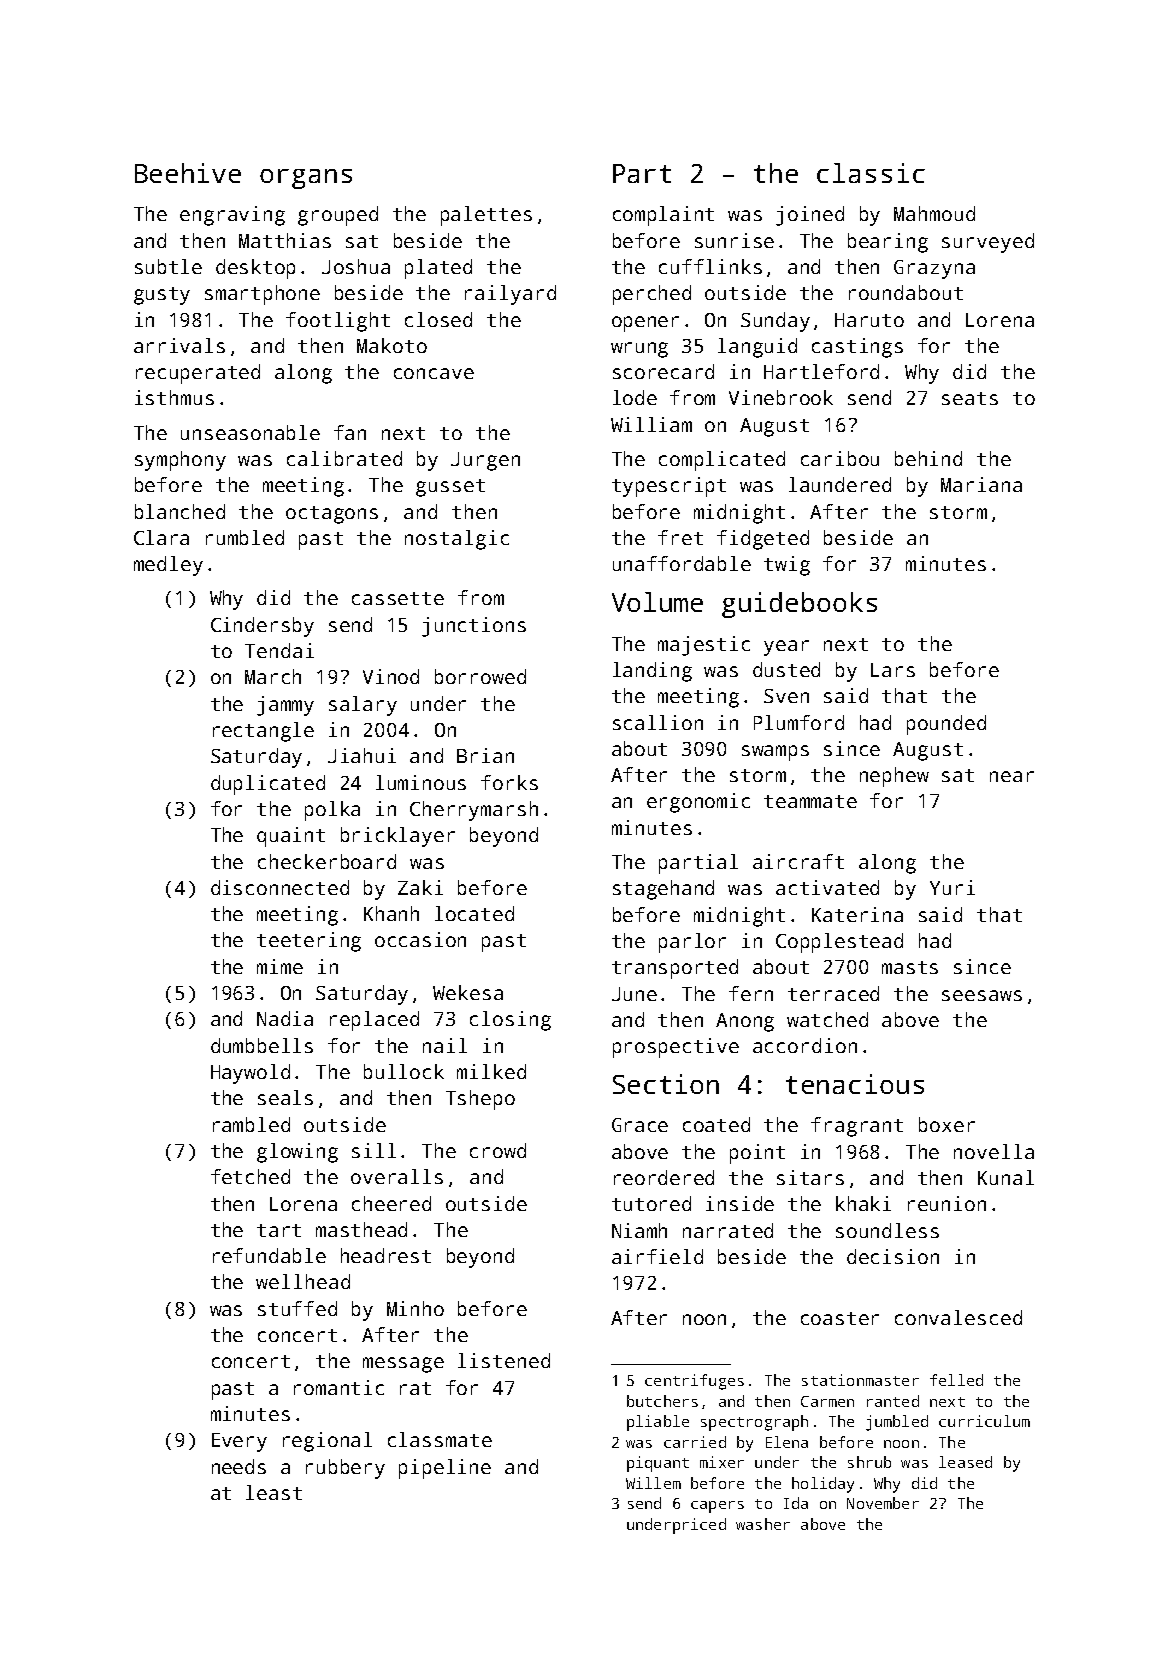  What do you see at coordinates (871, 173) in the image?
I see `classic` at bounding box center [871, 173].
